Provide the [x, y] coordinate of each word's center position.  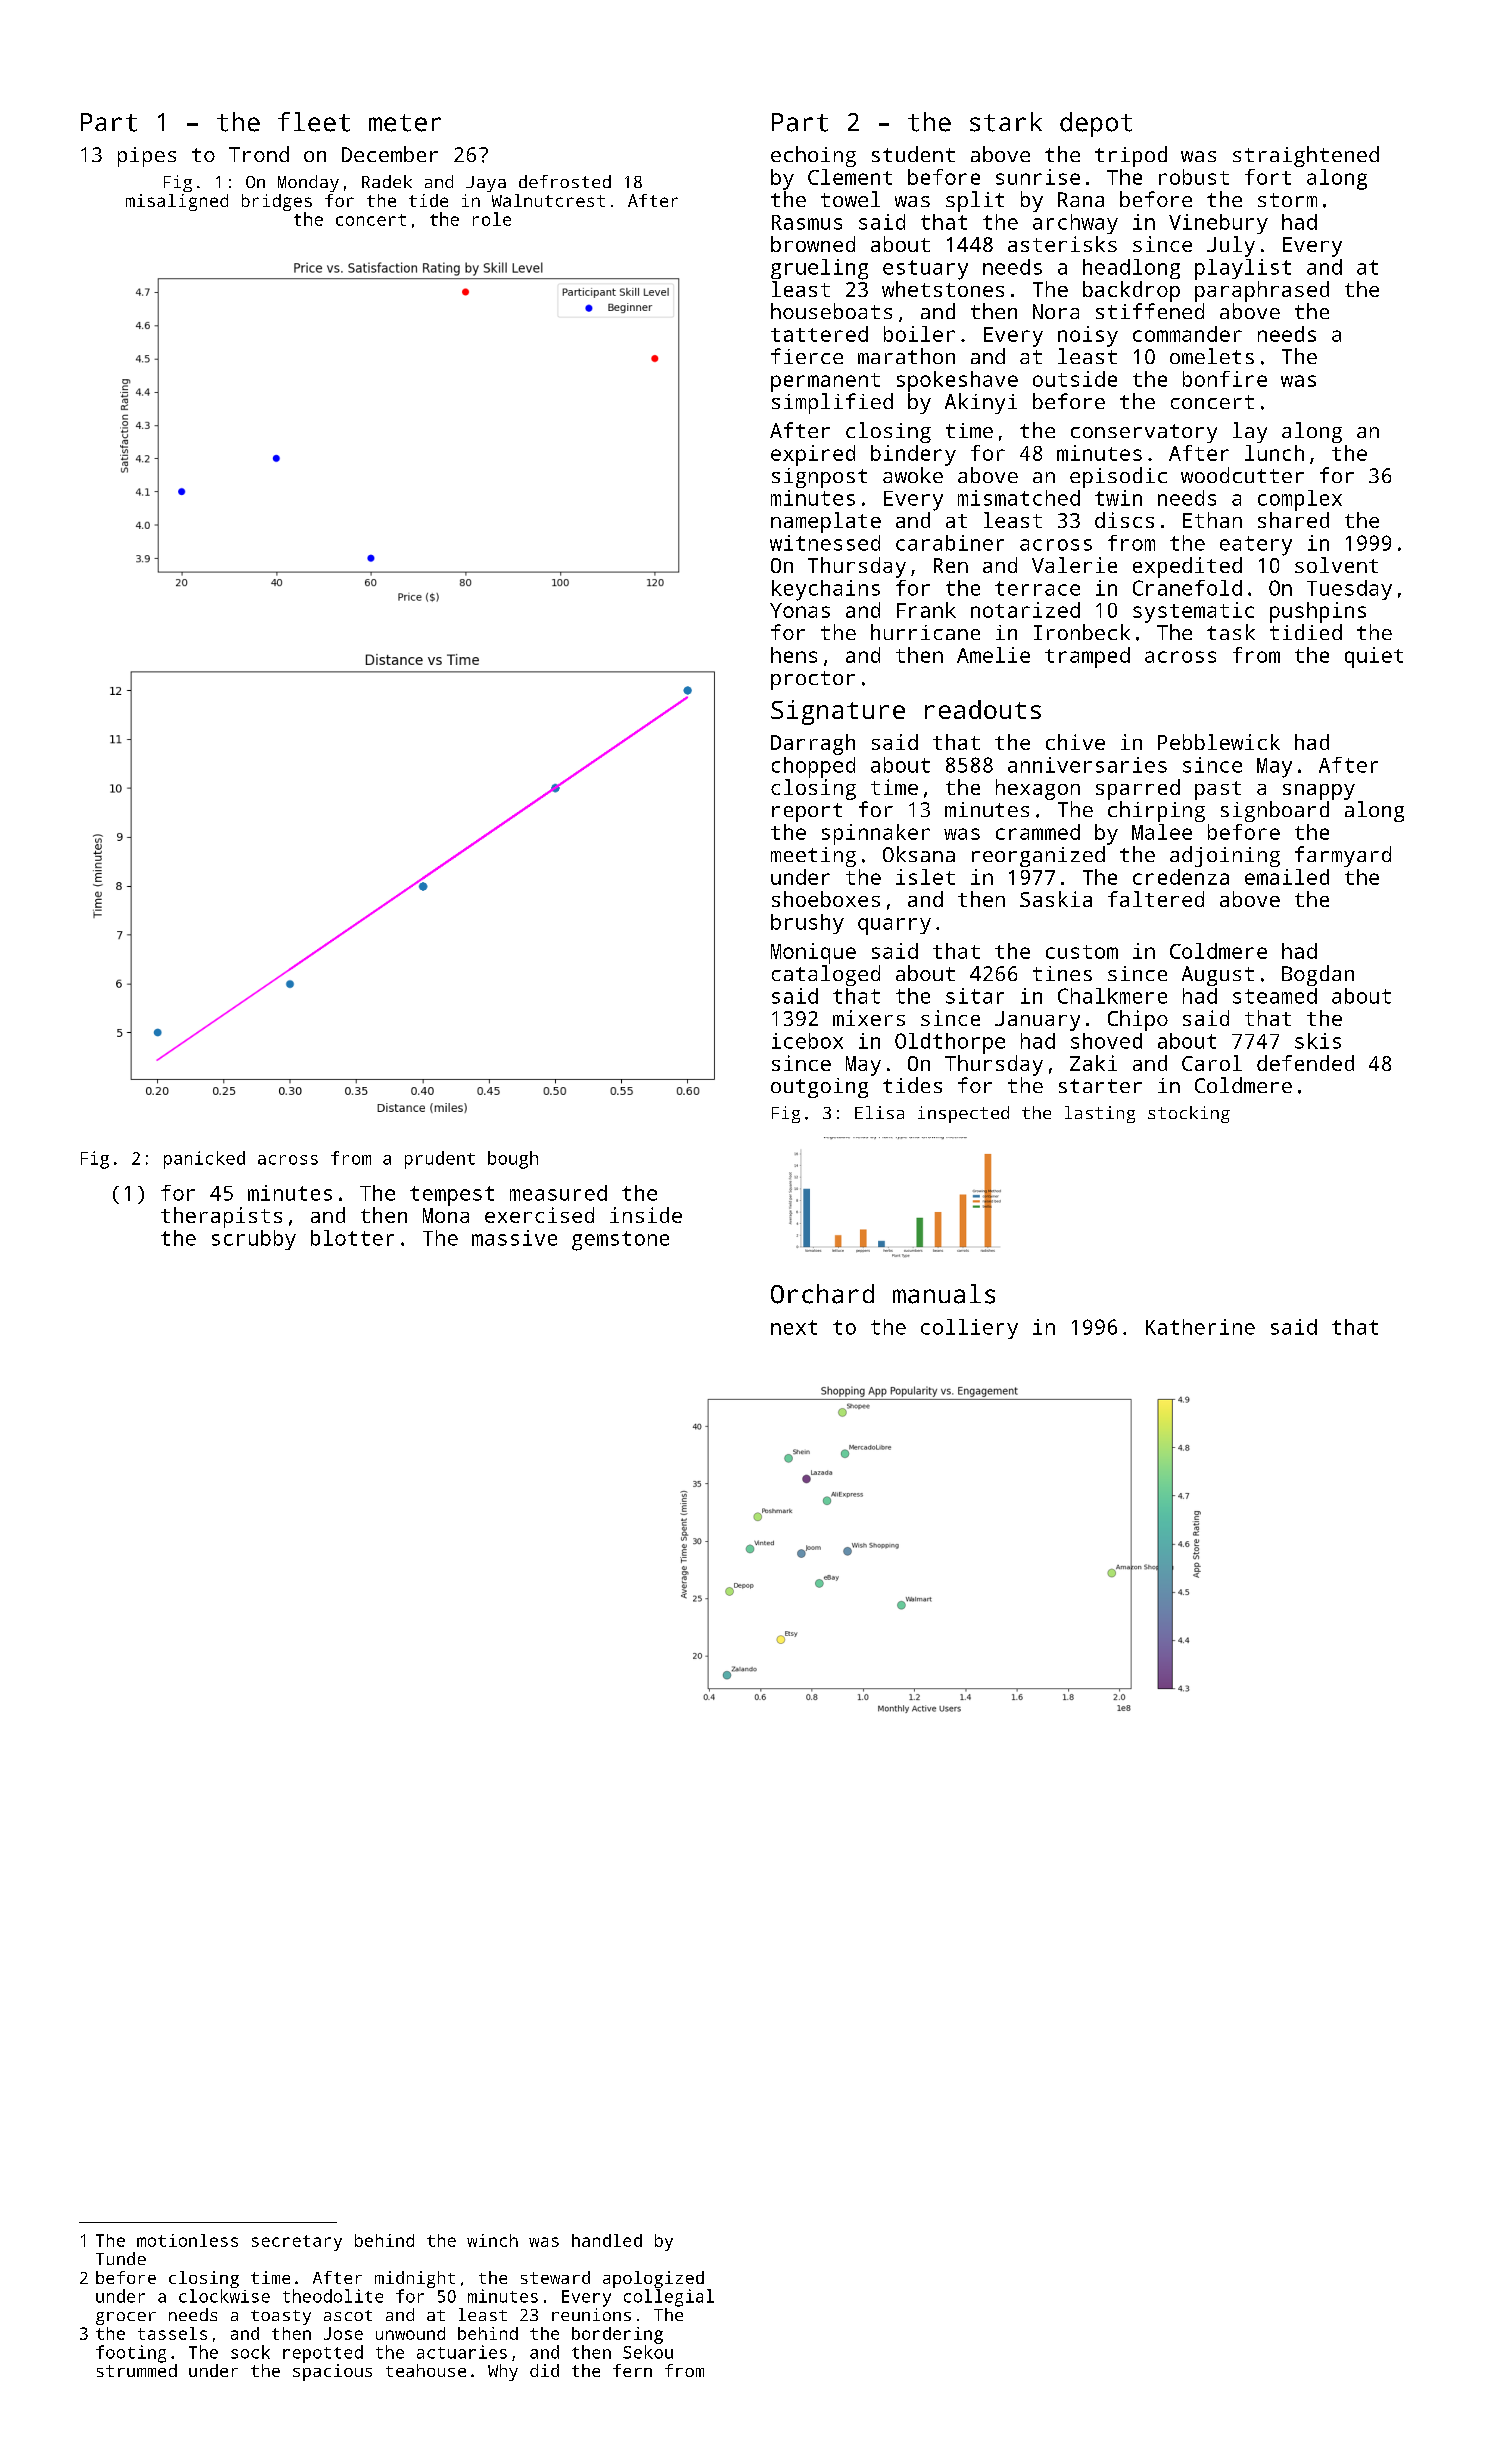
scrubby [254, 1240]
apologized [653, 2279]
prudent [440, 1160]
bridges [277, 202]
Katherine [1200, 1327]
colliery [969, 1329]
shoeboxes [826, 899]
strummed [137, 2370]
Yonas [800, 610]
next [794, 1327]
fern [632, 2370]
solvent [1336, 565]
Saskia [1056, 899]
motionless [187, 2240]
